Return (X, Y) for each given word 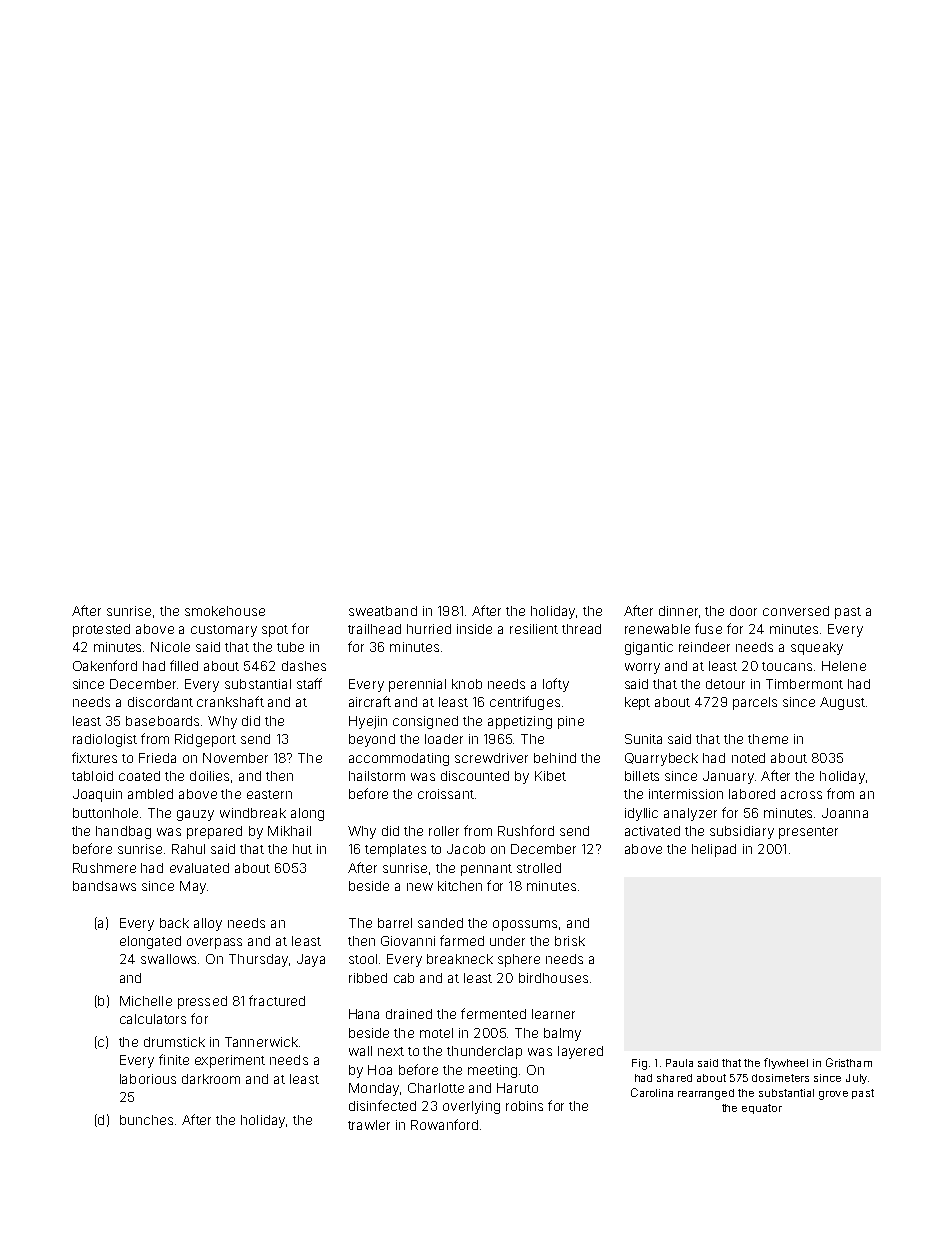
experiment (230, 1061)
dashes (304, 666)
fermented (493, 1013)
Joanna (845, 813)
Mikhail (289, 831)
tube (290, 647)
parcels (755, 703)
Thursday (258, 960)
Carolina (652, 1092)
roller (444, 831)
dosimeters (780, 1078)
